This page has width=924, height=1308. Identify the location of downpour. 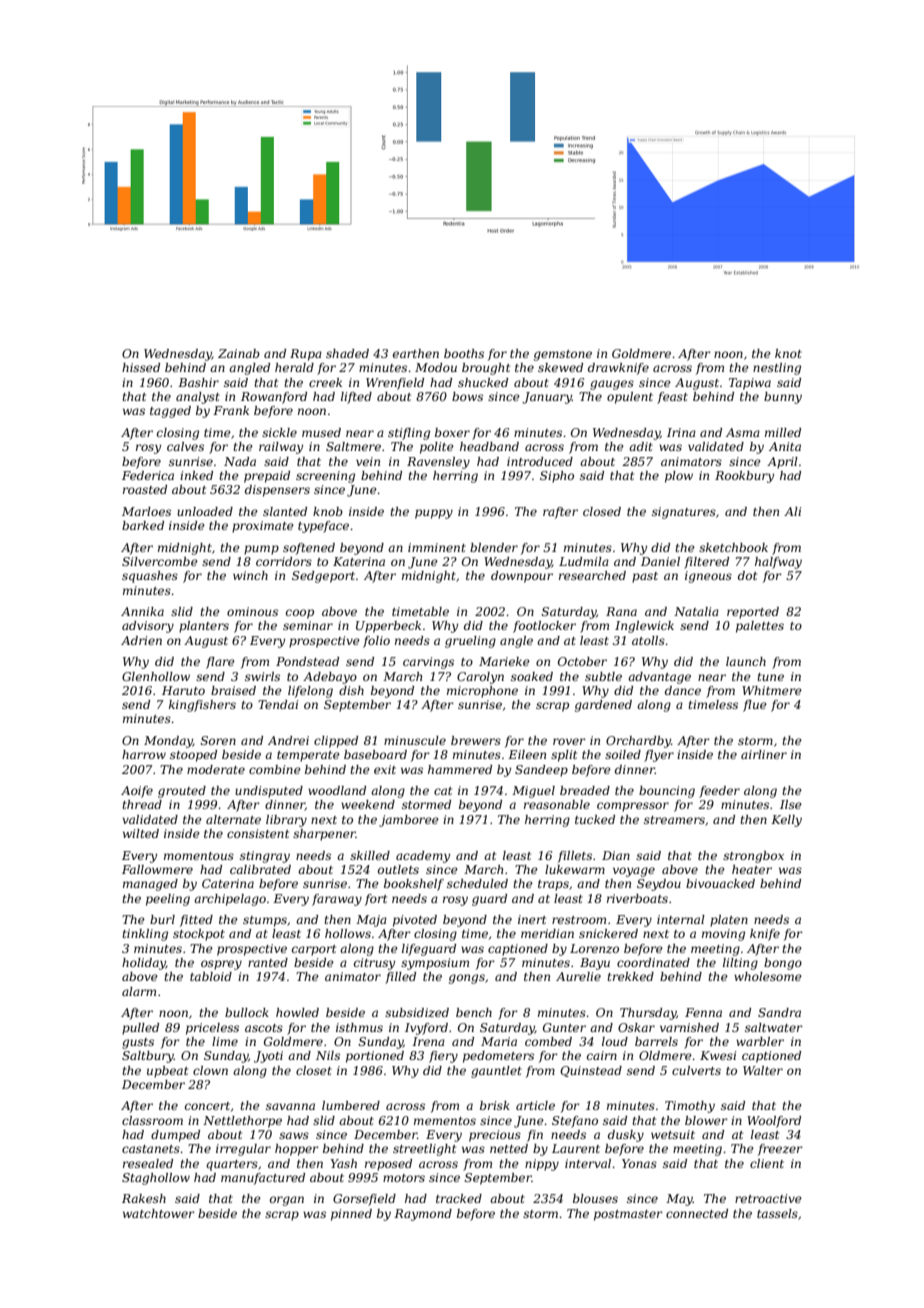
(522, 577).
